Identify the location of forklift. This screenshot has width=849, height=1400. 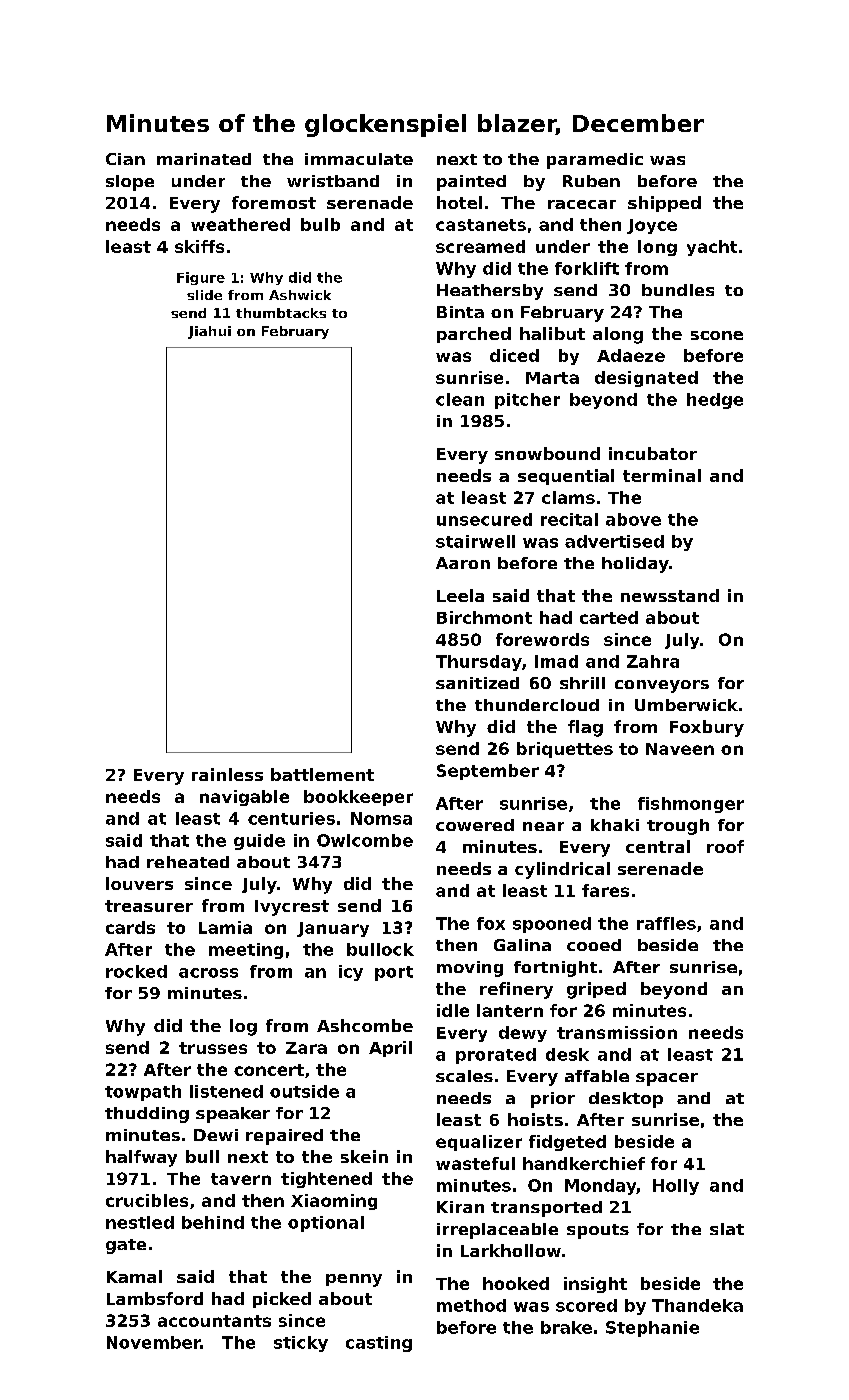
(587, 268).
